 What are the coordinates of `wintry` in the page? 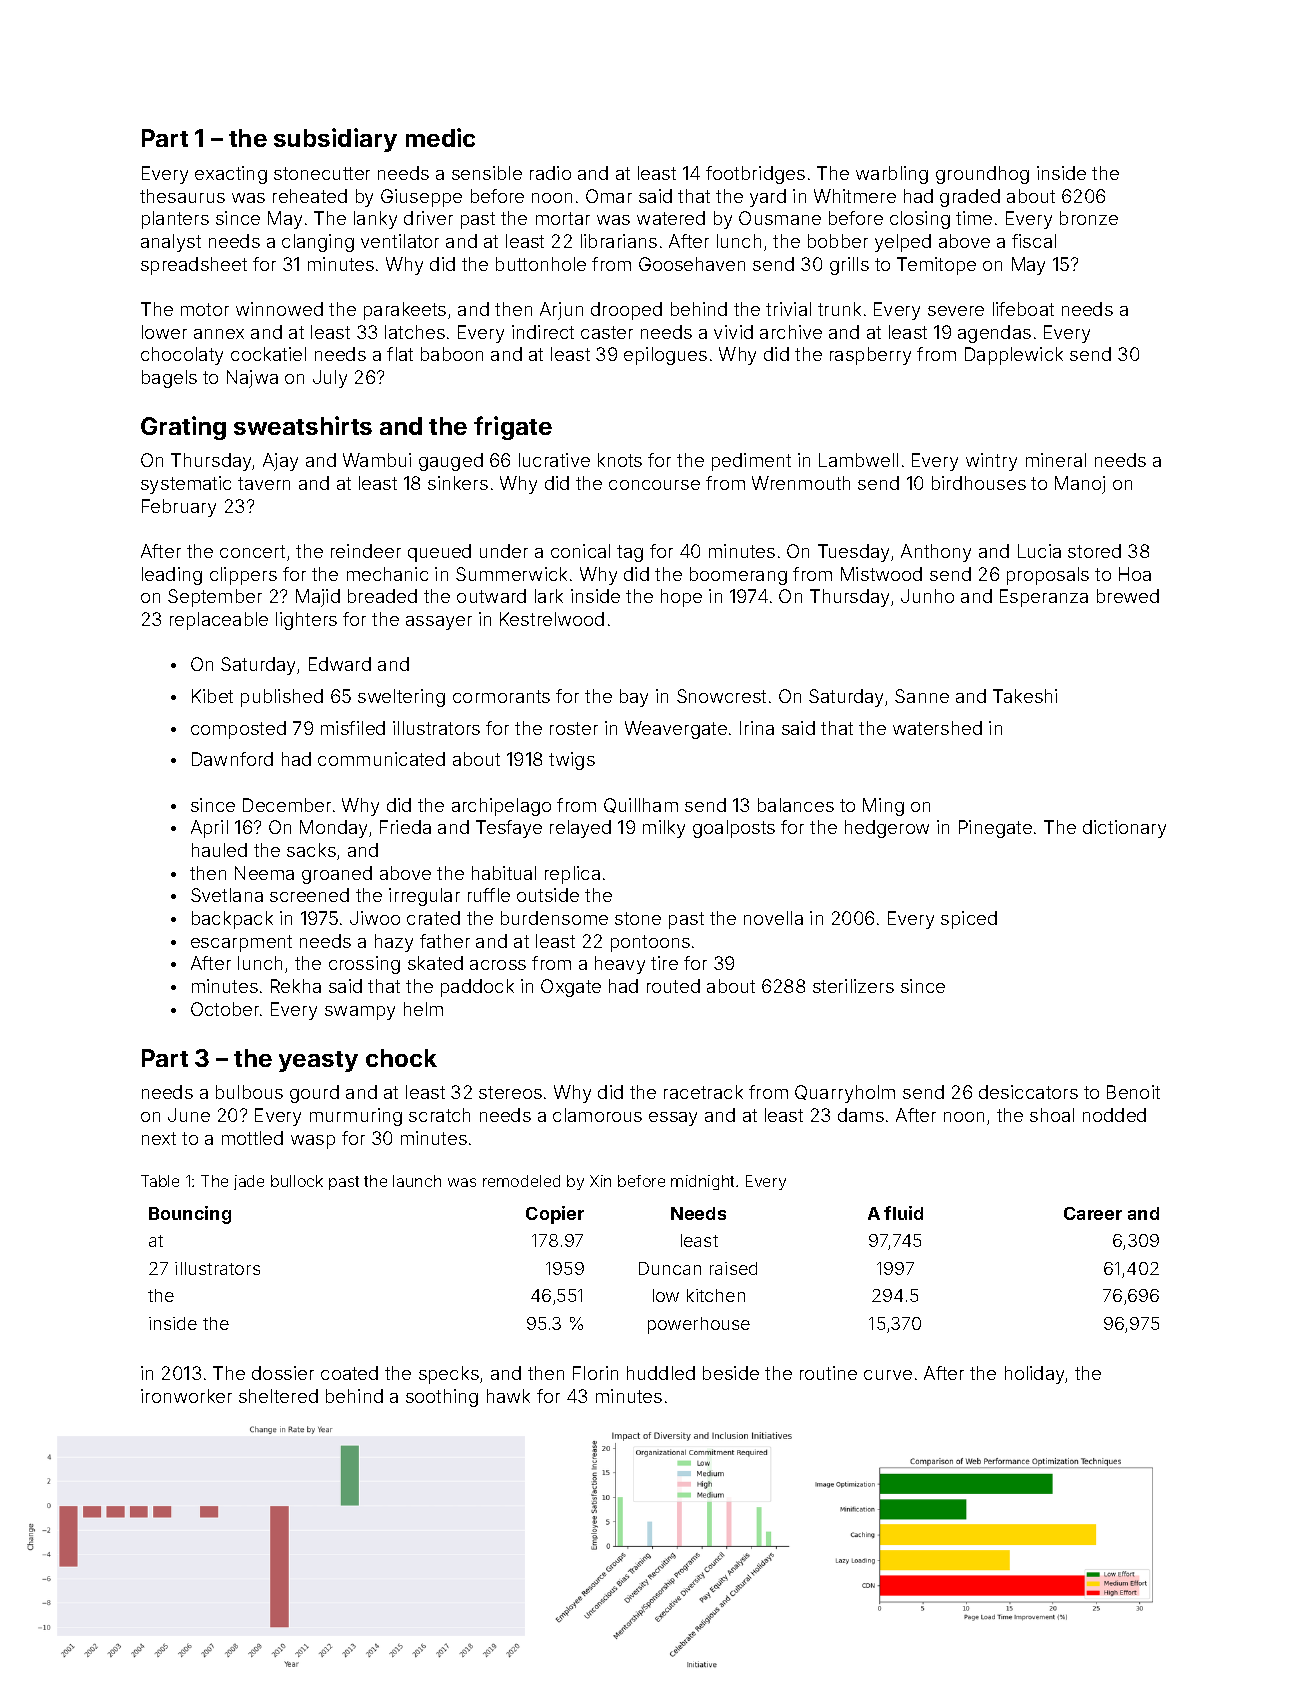 It's located at (991, 462).
